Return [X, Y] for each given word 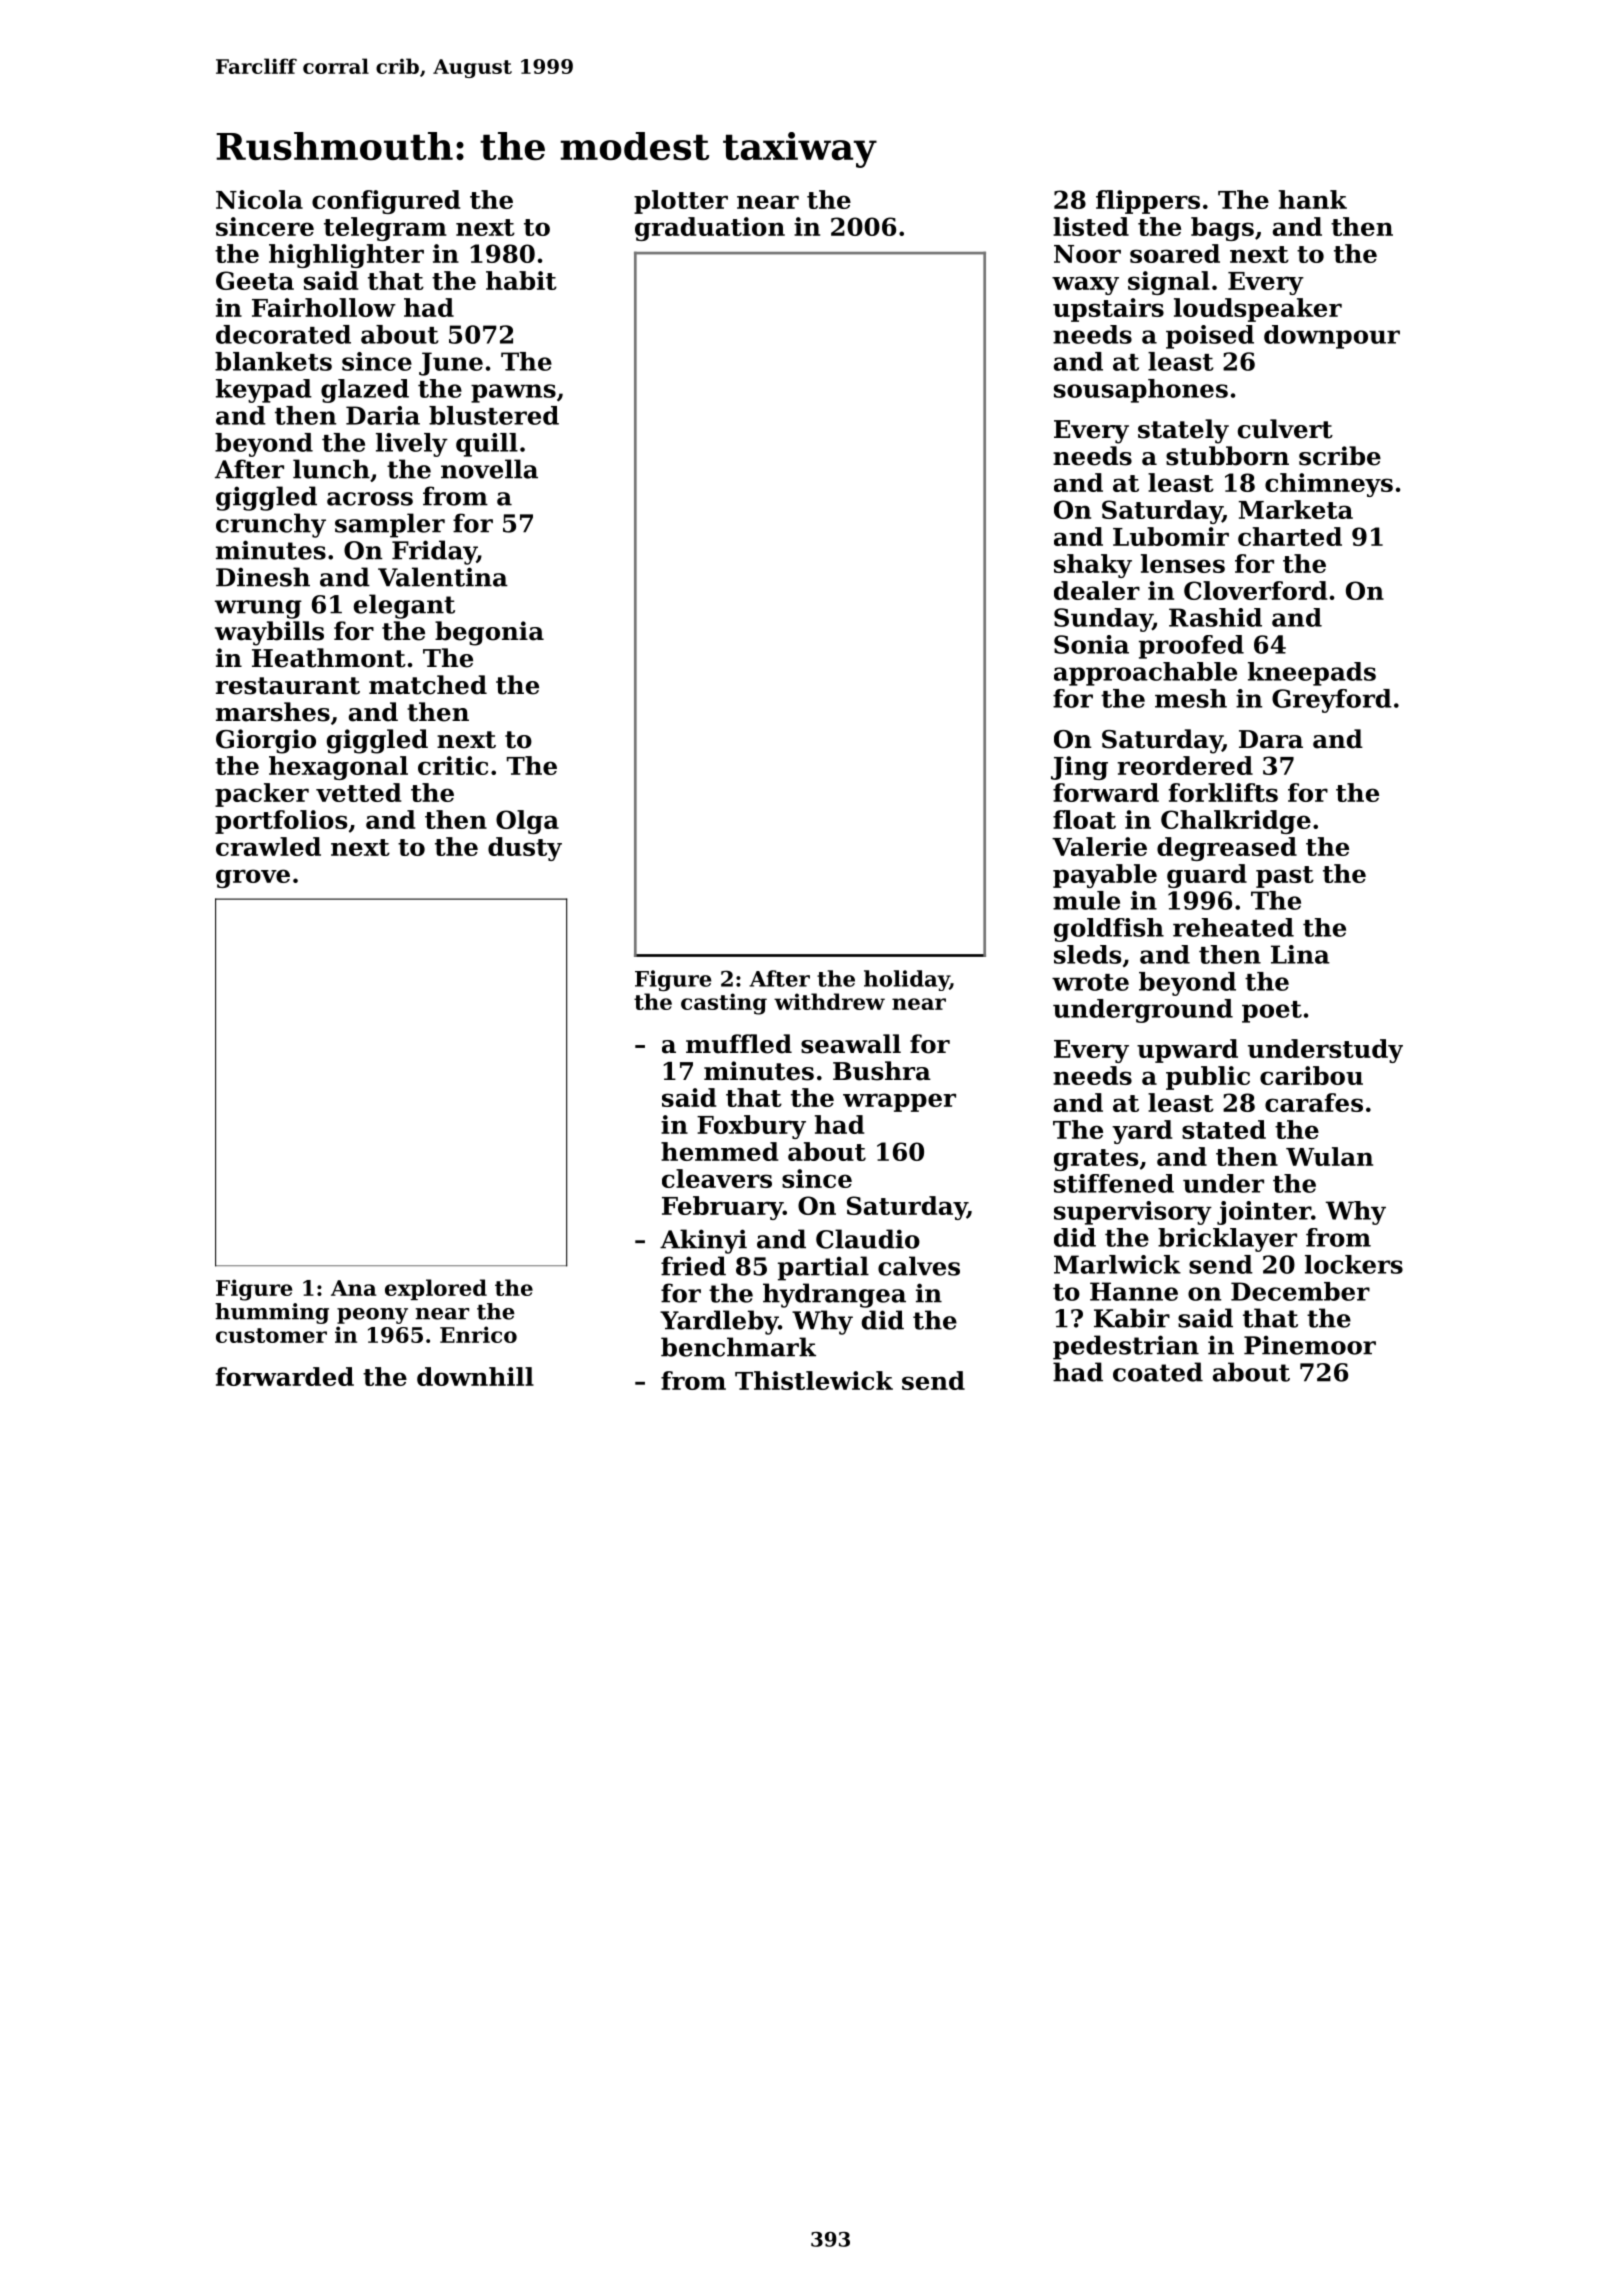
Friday [434, 552]
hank [1313, 199]
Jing [1079, 768]
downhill [475, 1376]
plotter [681, 202]
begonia [489, 633]
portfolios [281, 822]
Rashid [1215, 617]
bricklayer [1227, 1240]
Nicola [259, 199]
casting [724, 1004]
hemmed [719, 1151]
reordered [1185, 765]
